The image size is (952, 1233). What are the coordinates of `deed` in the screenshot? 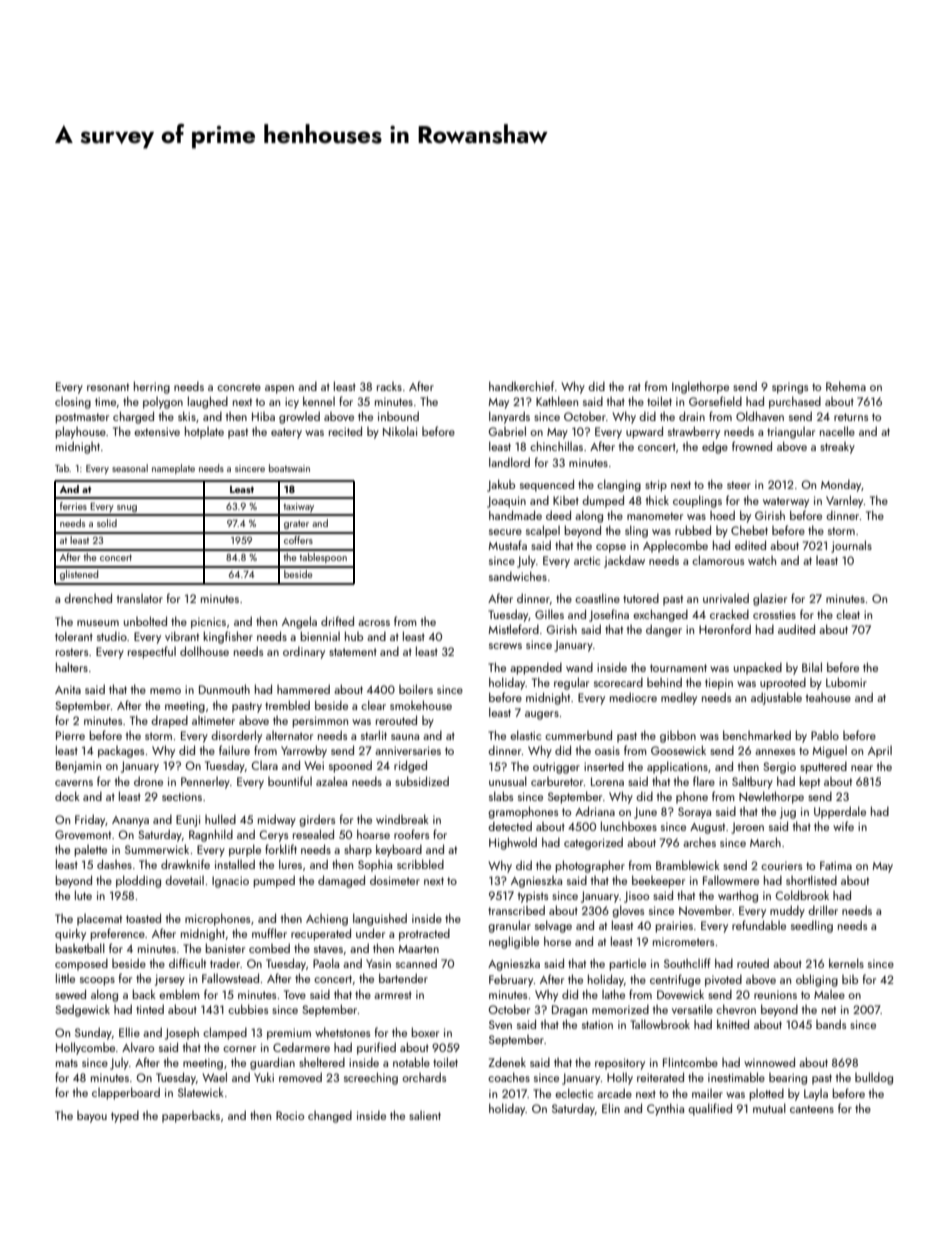 It's located at (558, 515).
